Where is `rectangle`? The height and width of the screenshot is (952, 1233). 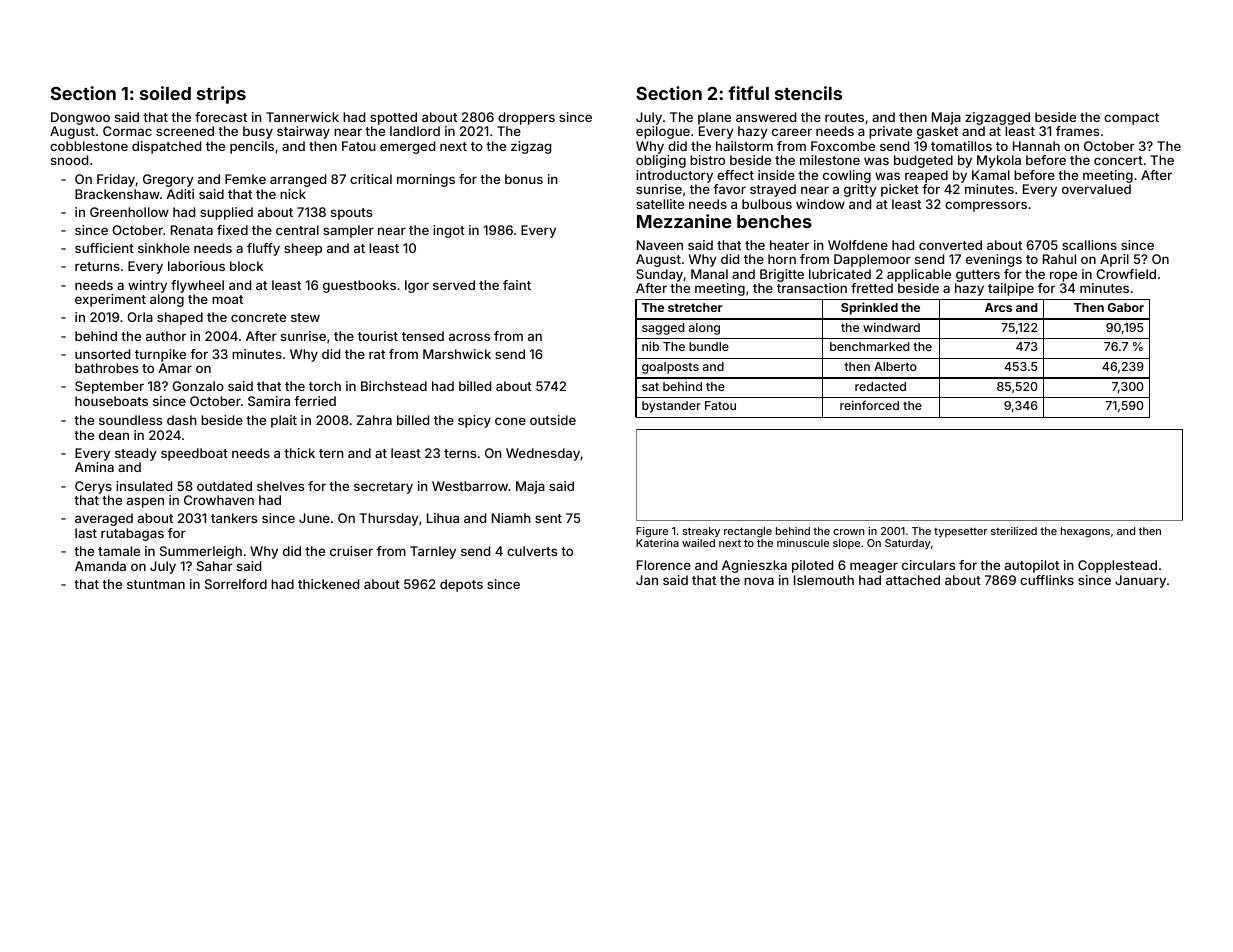
rectangle is located at coordinates (748, 532).
